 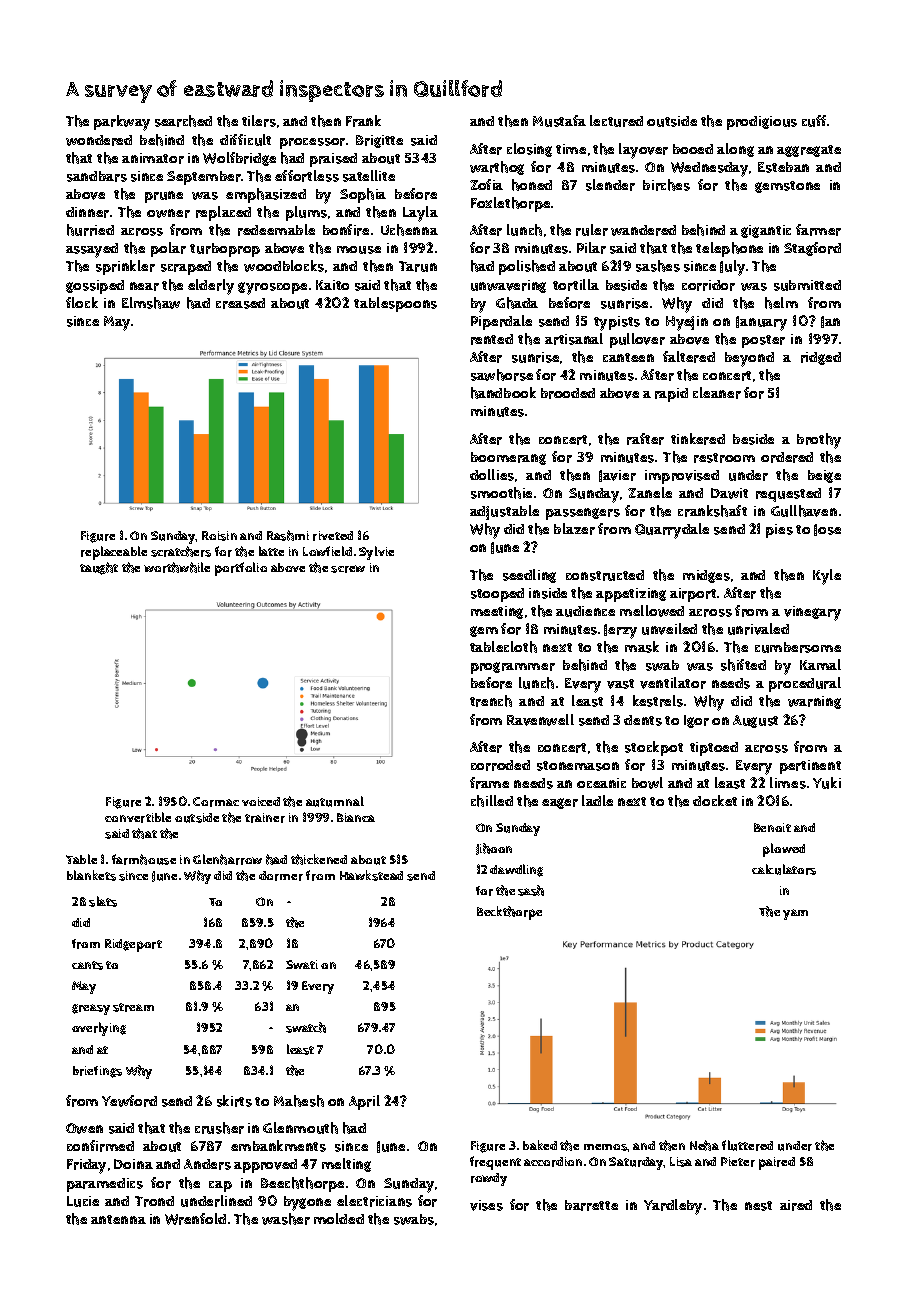 I want to click on shifted, so click(x=743, y=665).
